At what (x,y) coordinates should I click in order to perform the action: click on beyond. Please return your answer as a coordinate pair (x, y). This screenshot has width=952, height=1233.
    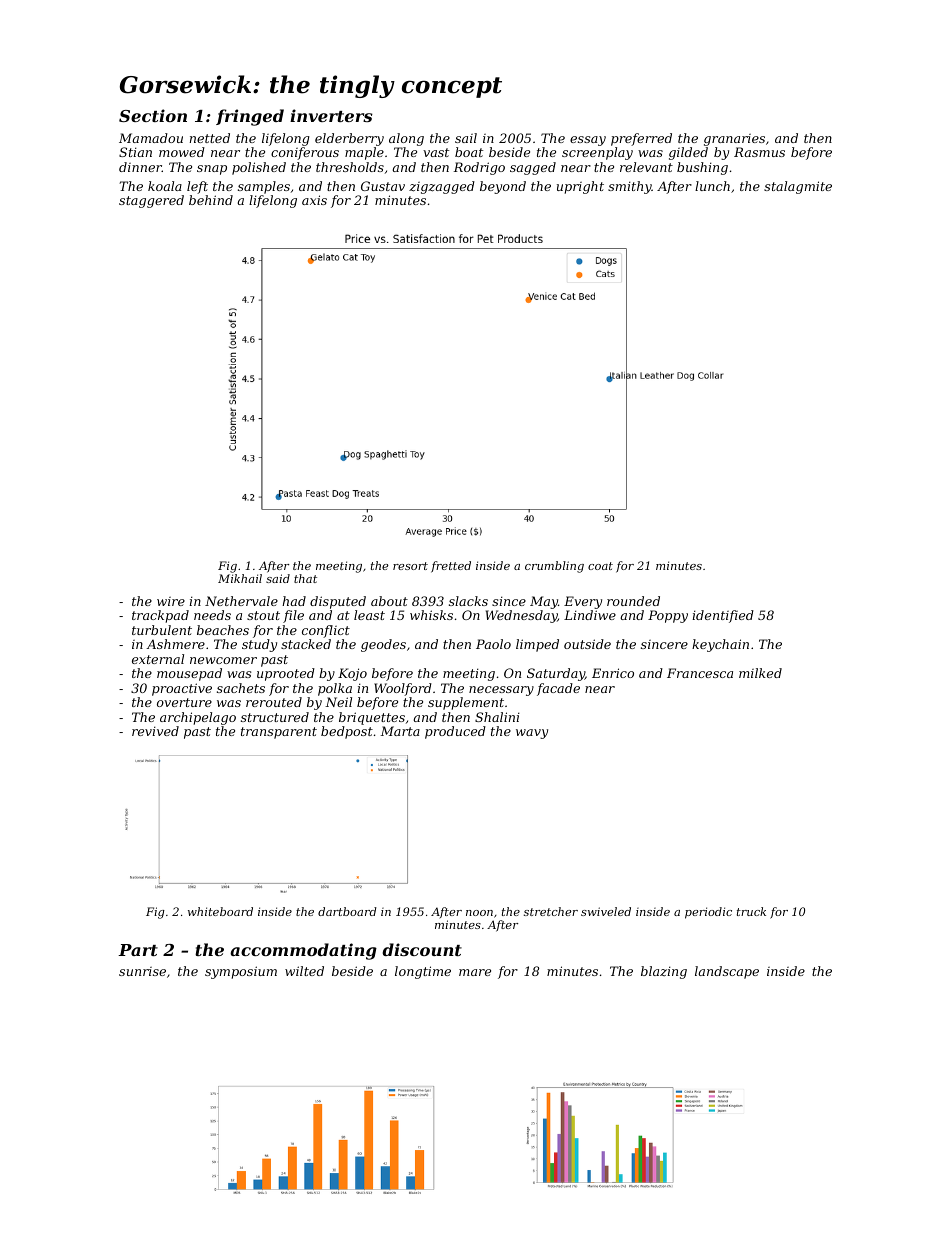
    Looking at the image, I should click on (503, 187).
